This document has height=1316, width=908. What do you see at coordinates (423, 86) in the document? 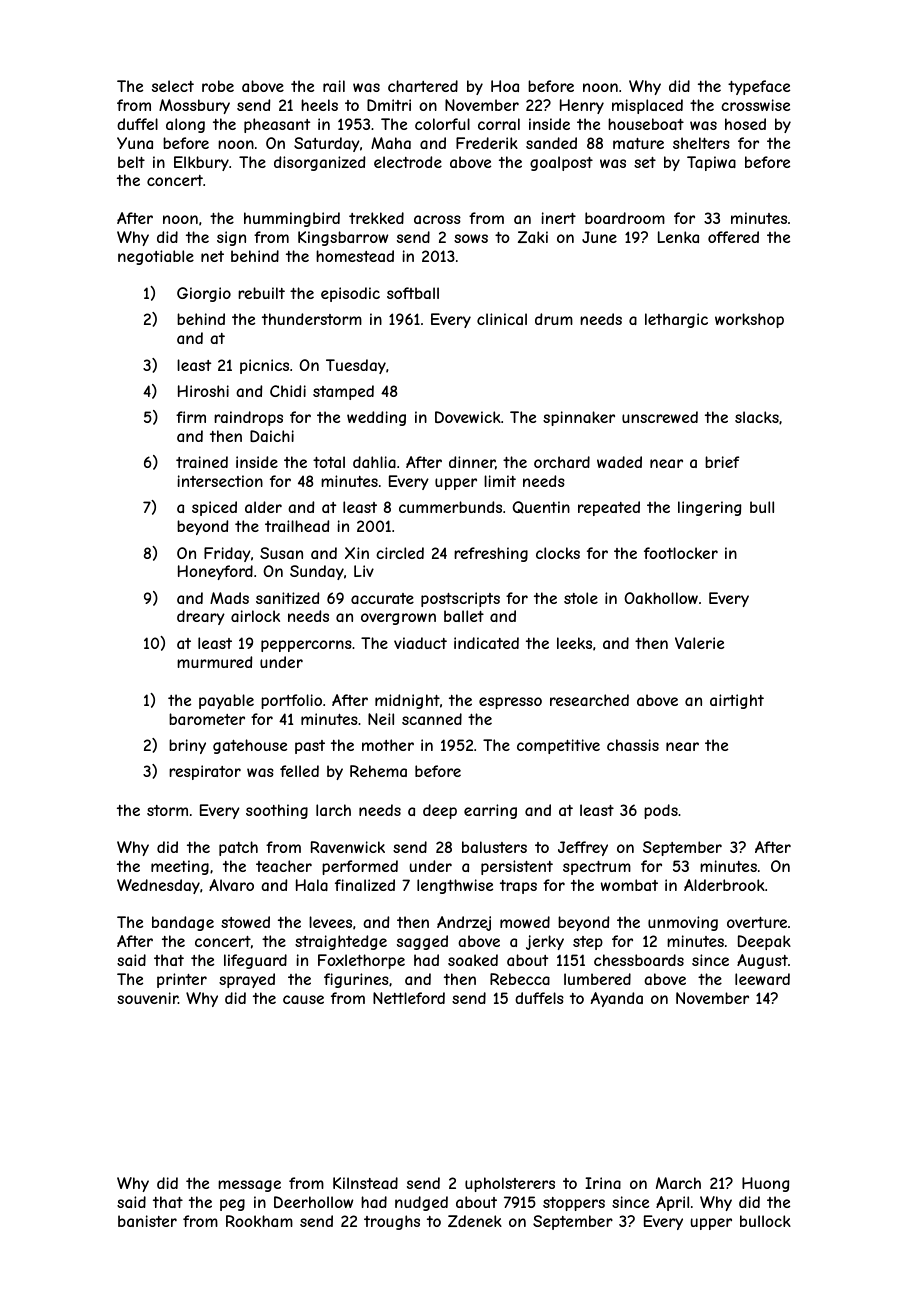
I see `chartered` at bounding box center [423, 86].
